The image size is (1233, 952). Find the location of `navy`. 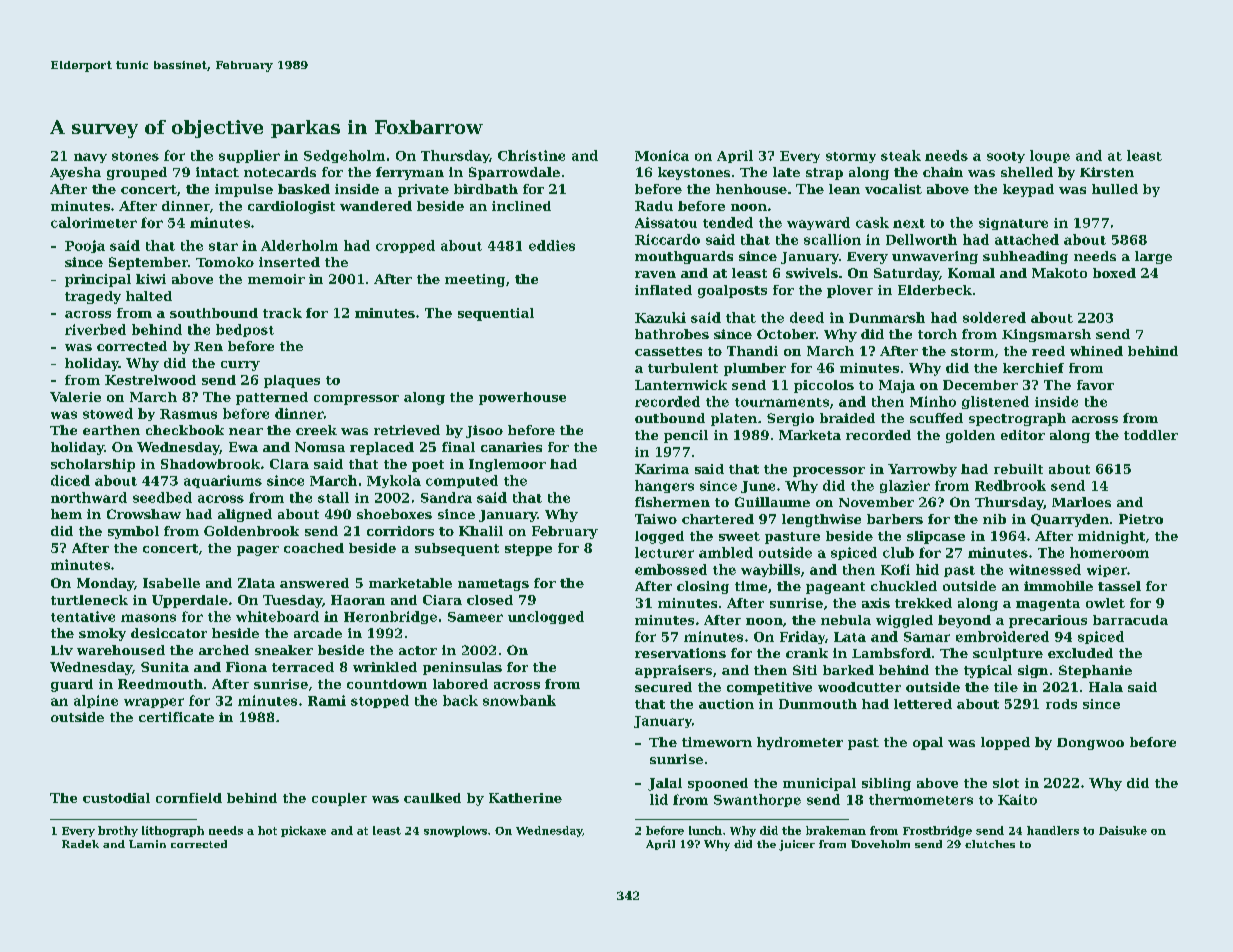

navy is located at coordinates (90, 158).
